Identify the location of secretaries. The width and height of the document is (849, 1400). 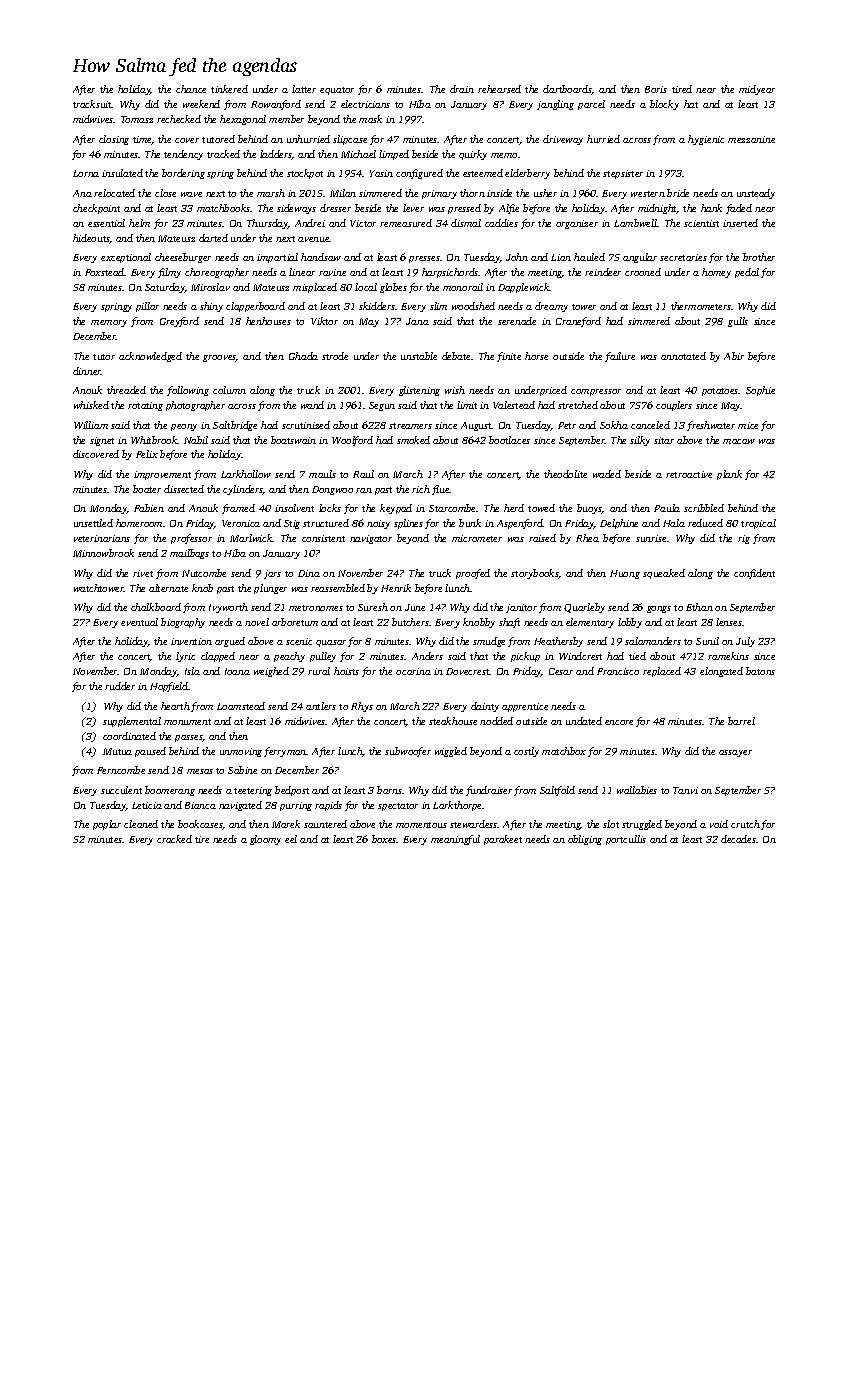
(683, 257).
